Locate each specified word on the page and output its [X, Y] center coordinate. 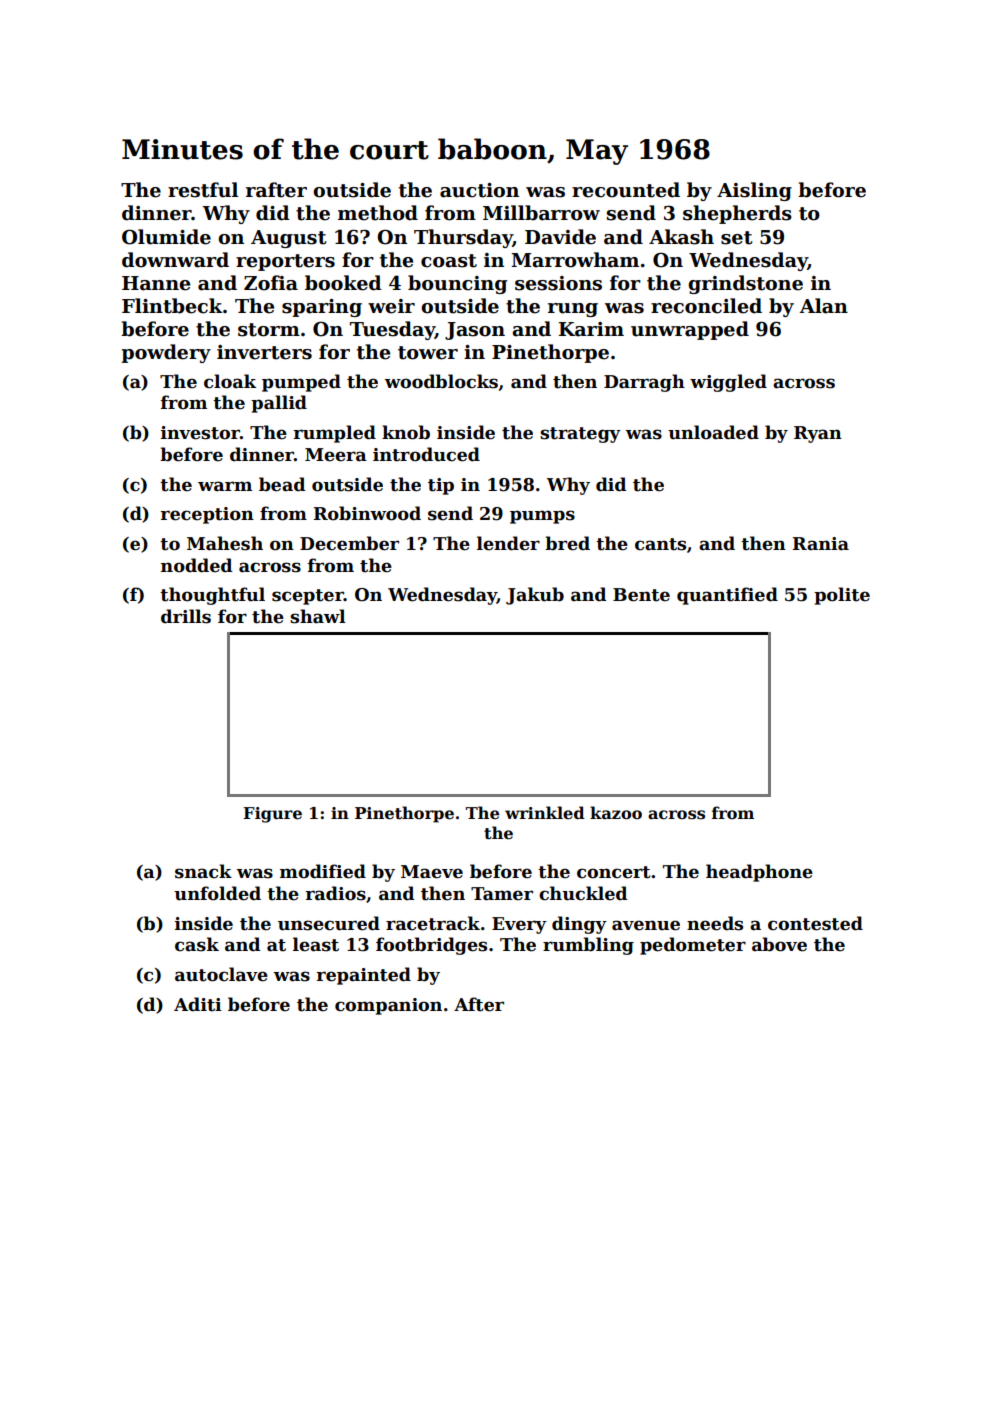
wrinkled [545, 813]
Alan [824, 306]
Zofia [271, 283]
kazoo [616, 813]
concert [614, 872]
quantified [727, 596]
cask [197, 944]
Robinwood [367, 513]
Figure [272, 815]
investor [200, 433]
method [378, 213]
